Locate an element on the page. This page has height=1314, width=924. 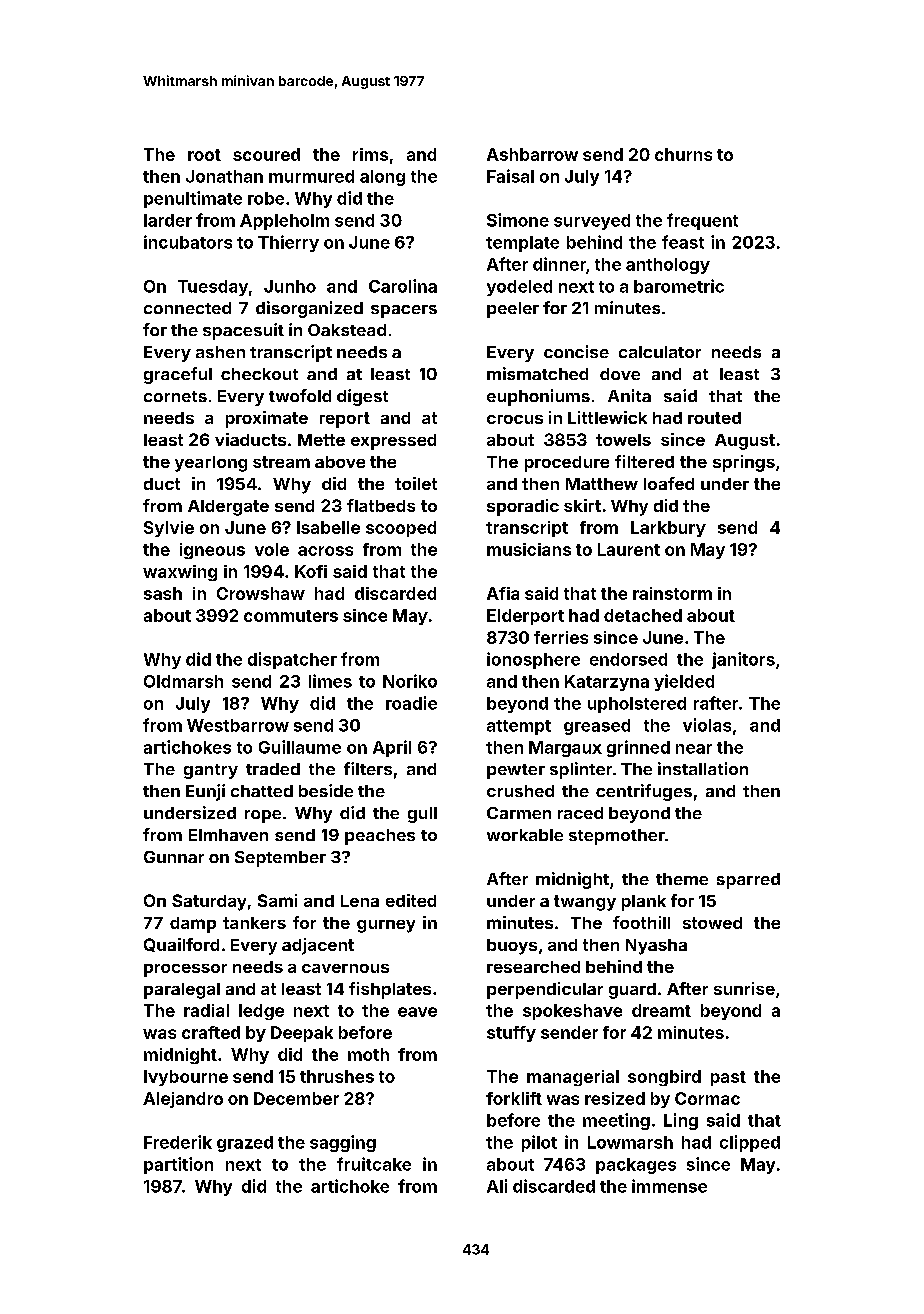
larder is located at coordinates (168, 220).
